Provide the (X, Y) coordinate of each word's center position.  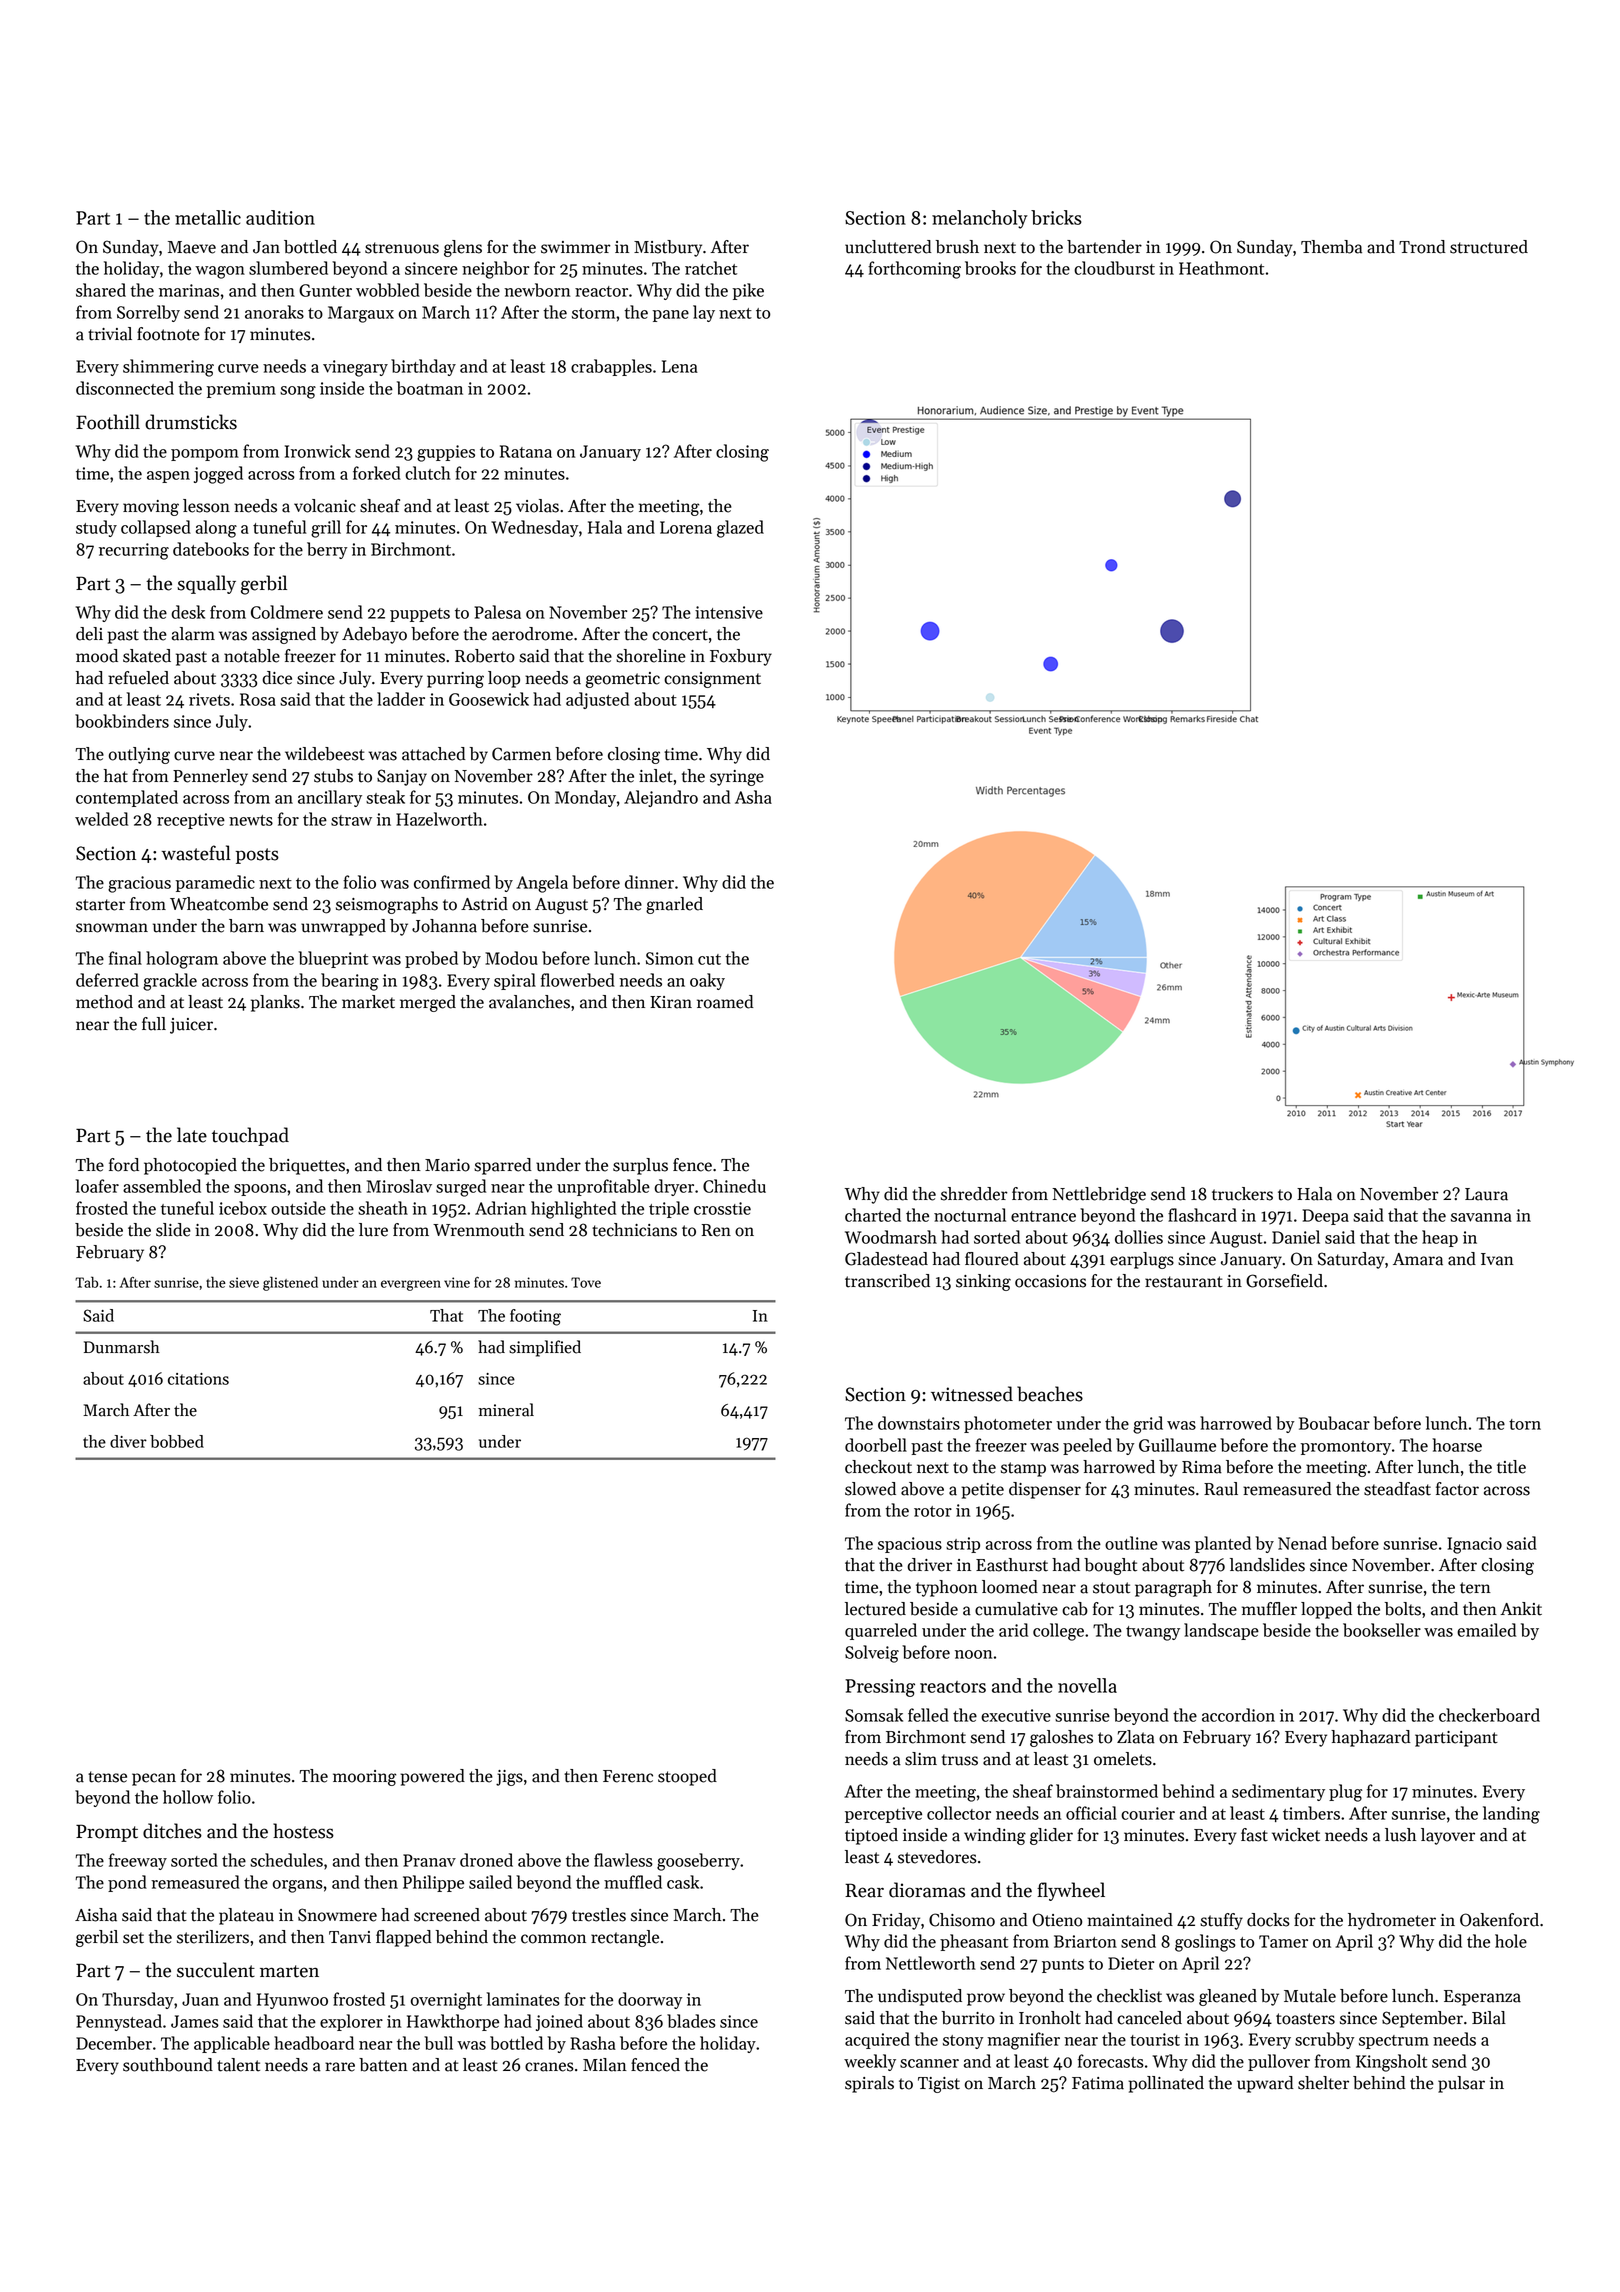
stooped (687, 1777)
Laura (1486, 1194)
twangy (1153, 1633)
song (298, 392)
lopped (1326, 1610)
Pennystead (119, 2022)
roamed (725, 1002)
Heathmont (1221, 268)
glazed (740, 529)
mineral (506, 1410)
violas (537, 506)
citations (198, 1379)
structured (1489, 247)
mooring (364, 1778)
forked (377, 473)
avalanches (529, 1002)
